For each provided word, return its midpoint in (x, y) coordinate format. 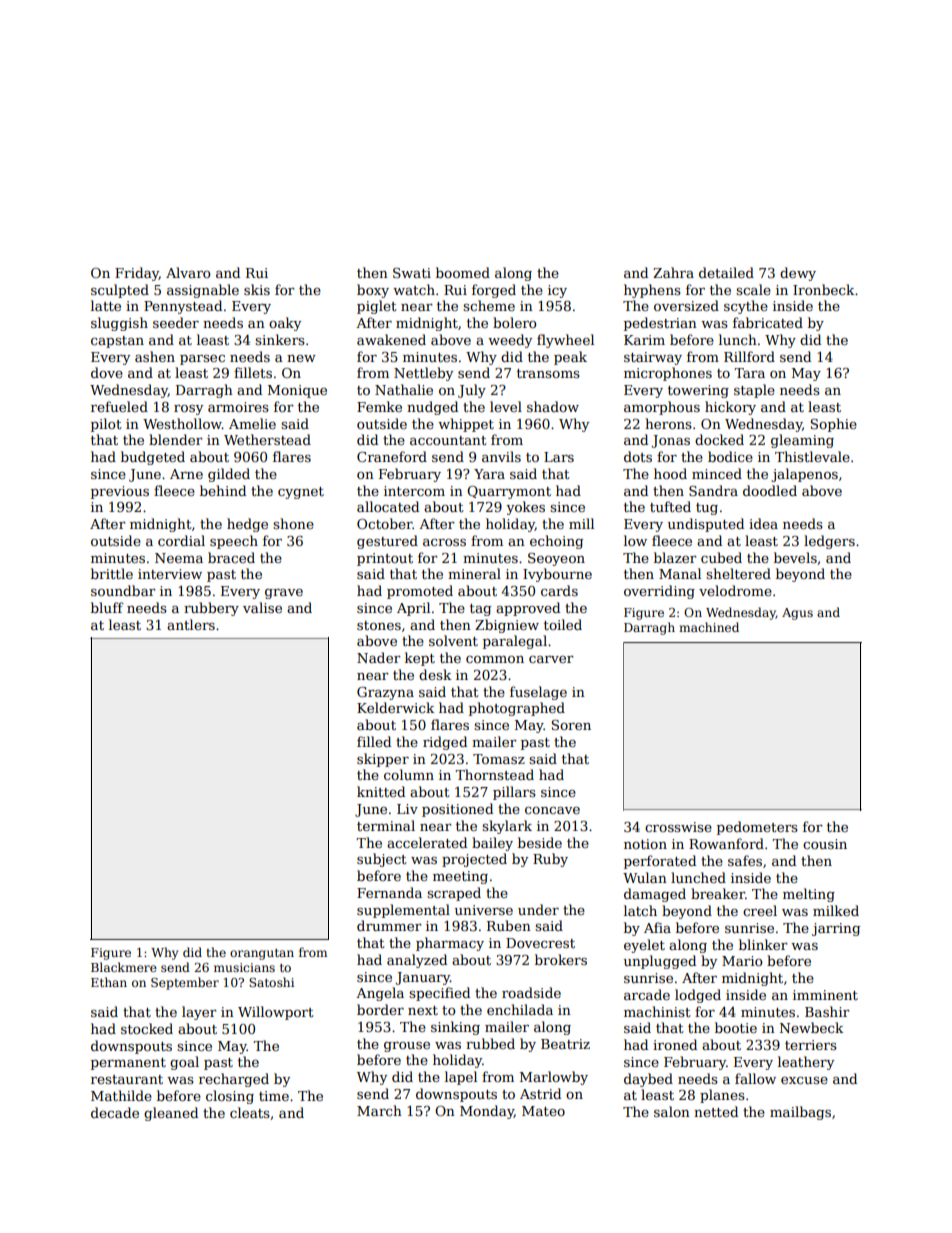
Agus (797, 614)
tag (480, 610)
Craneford (392, 456)
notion (645, 844)
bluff (107, 607)
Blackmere (124, 967)
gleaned (171, 1114)
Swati (412, 273)
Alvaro (188, 272)
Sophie (833, 425)
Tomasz (499, 759)
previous (120, 492)
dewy (798, 274)
